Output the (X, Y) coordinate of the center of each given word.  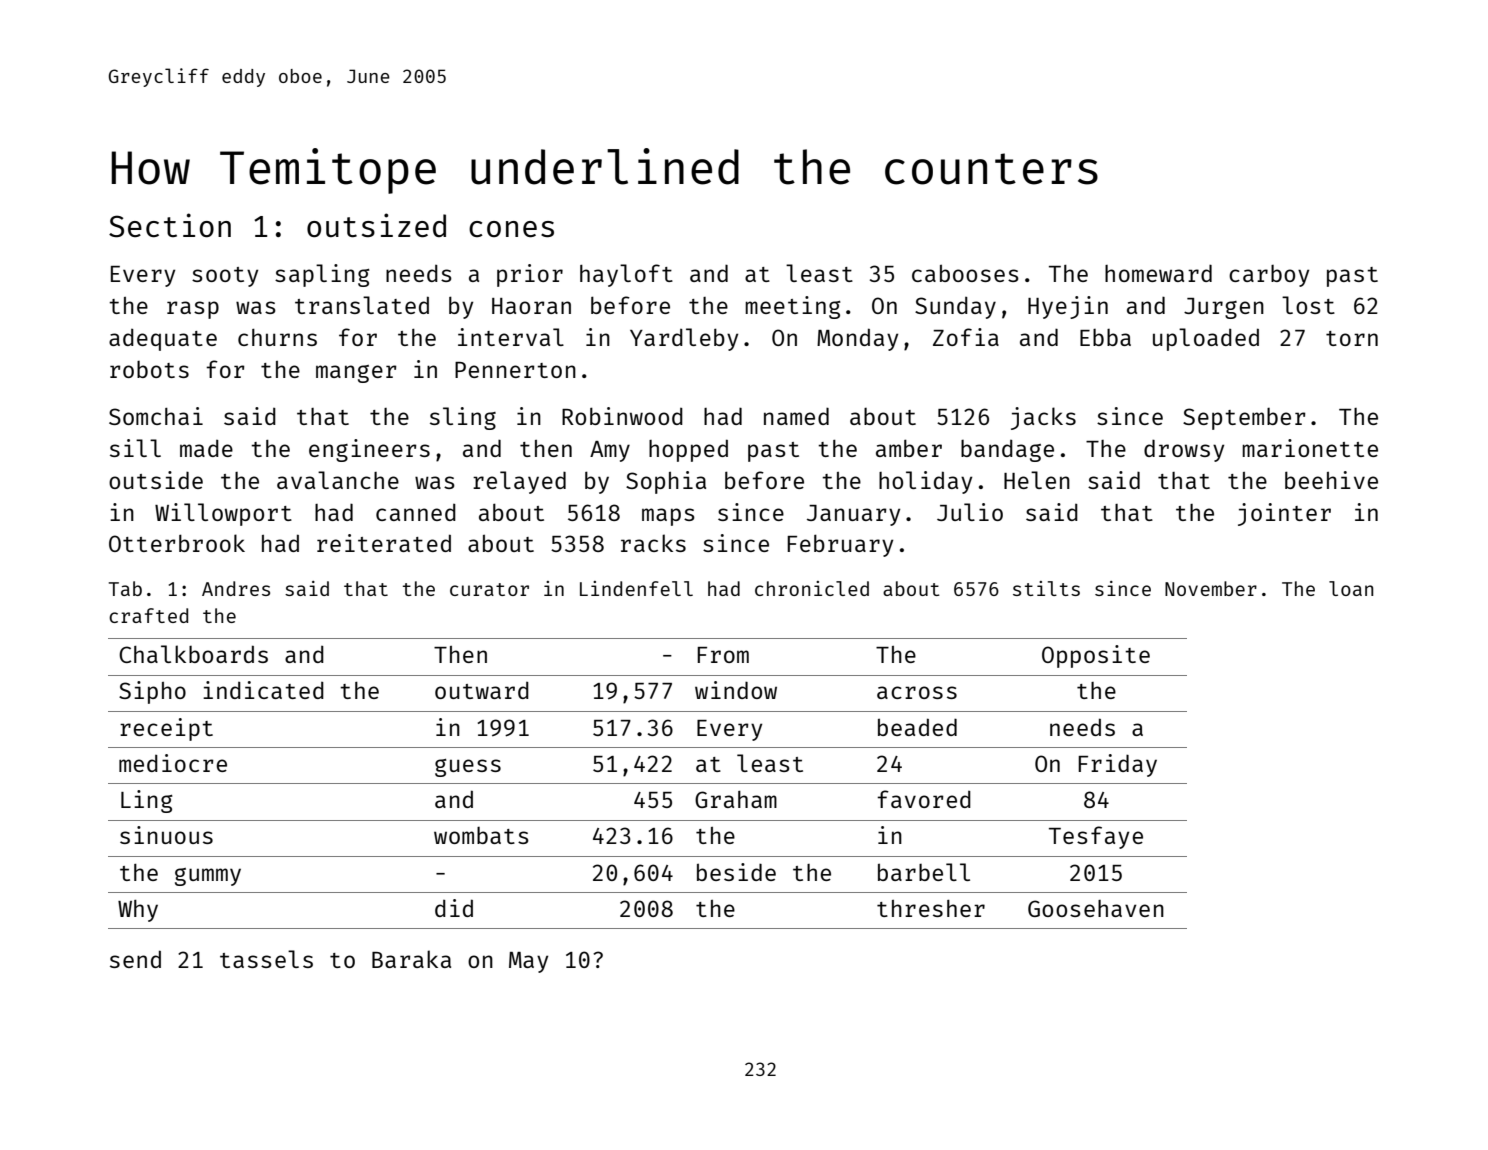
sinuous (166, 835)
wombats (481, 835)
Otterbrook (177, 543)
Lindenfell (636, 588)
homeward (1158, 273)
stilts (1046, 588)
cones (511, 229)
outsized (376, 225)
